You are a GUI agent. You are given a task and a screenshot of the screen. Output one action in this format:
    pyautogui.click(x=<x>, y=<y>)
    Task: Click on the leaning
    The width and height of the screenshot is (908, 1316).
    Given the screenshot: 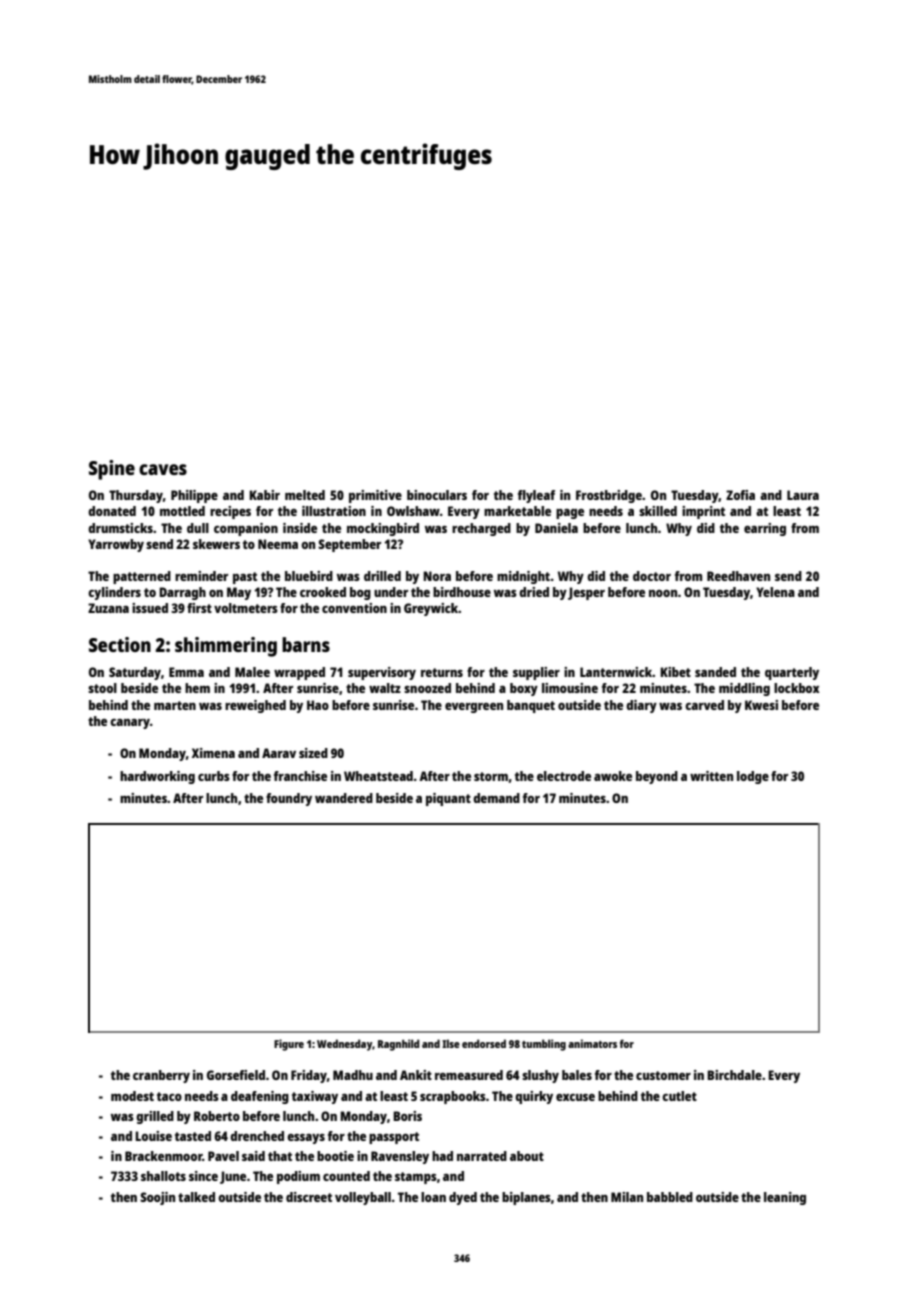 What is the action you would take?
    pyautogui.click(x=785, y=1198)
